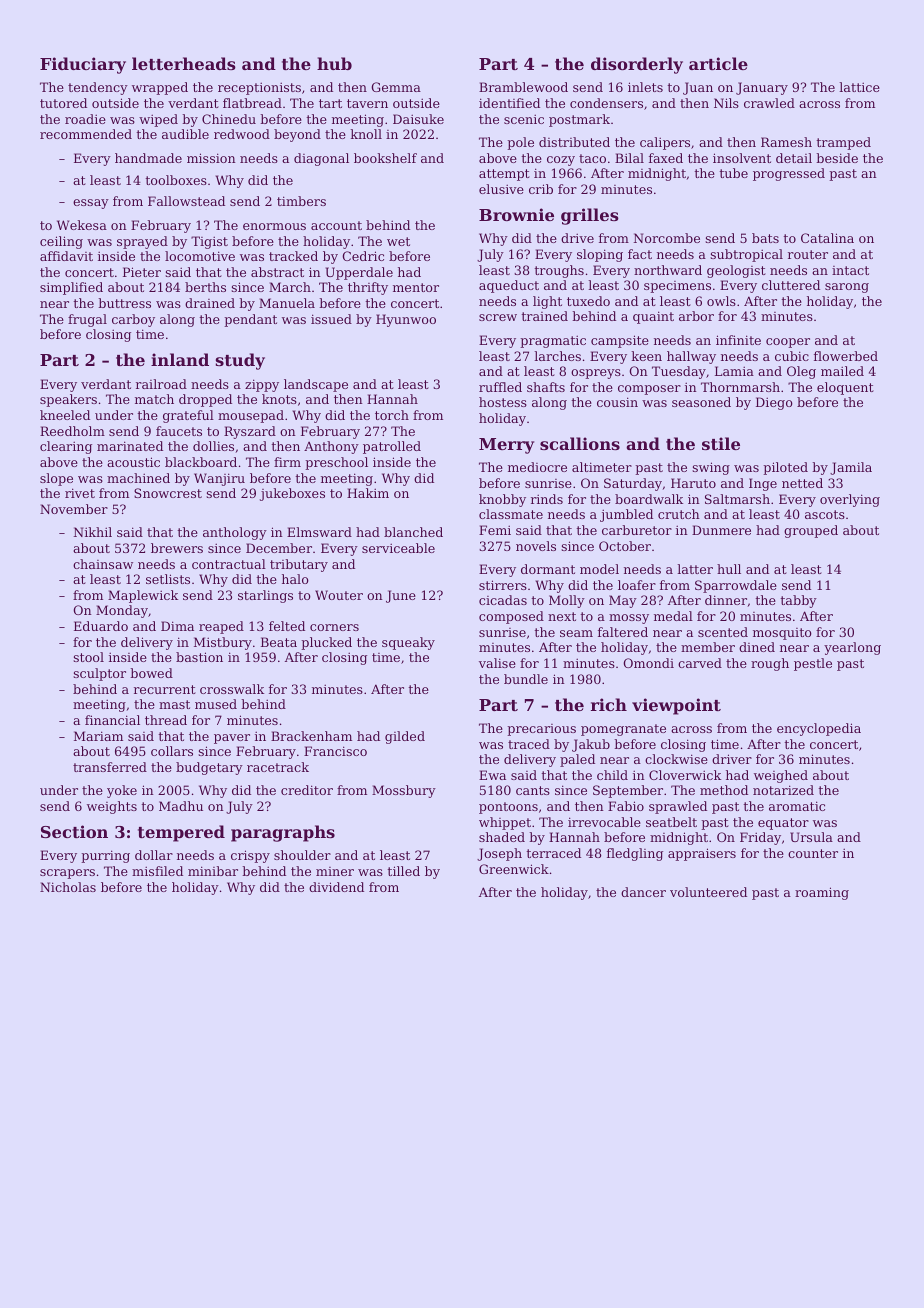  Describe the element at coordinates (843, 143) in the page. I see `tramped` at that location.
